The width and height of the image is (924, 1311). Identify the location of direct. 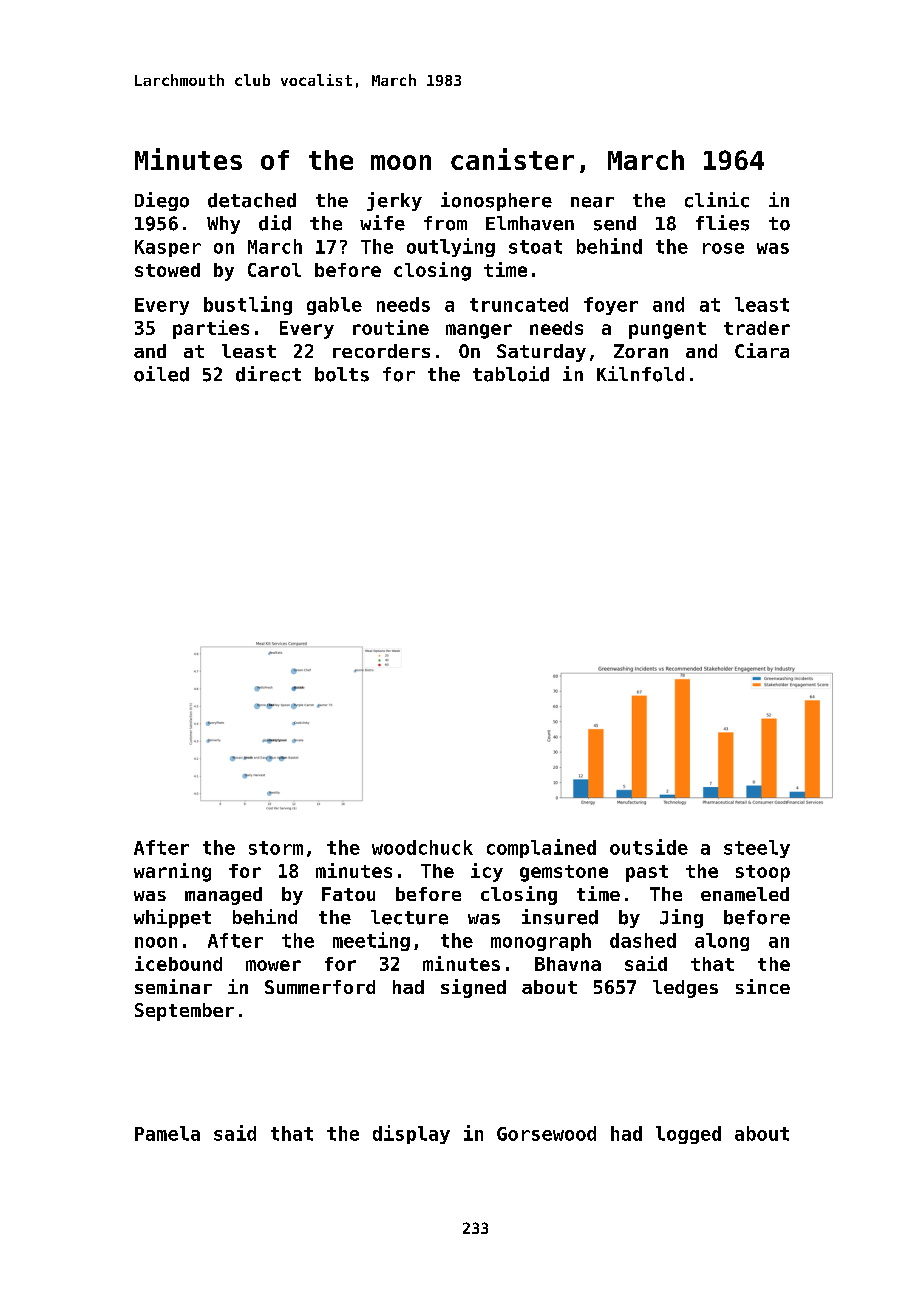
(268, 374).
